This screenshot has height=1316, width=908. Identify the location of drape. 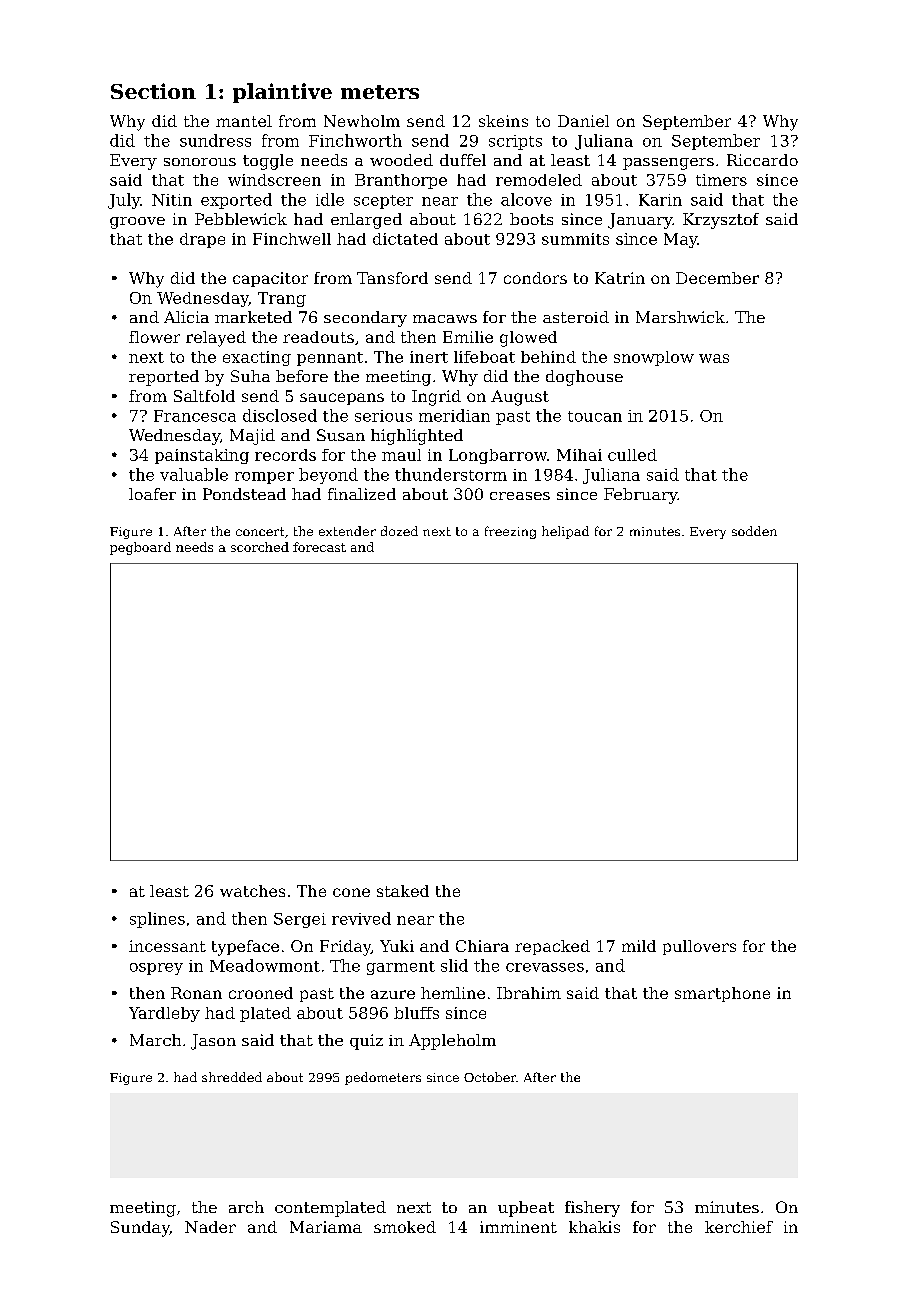
(202, 240).
